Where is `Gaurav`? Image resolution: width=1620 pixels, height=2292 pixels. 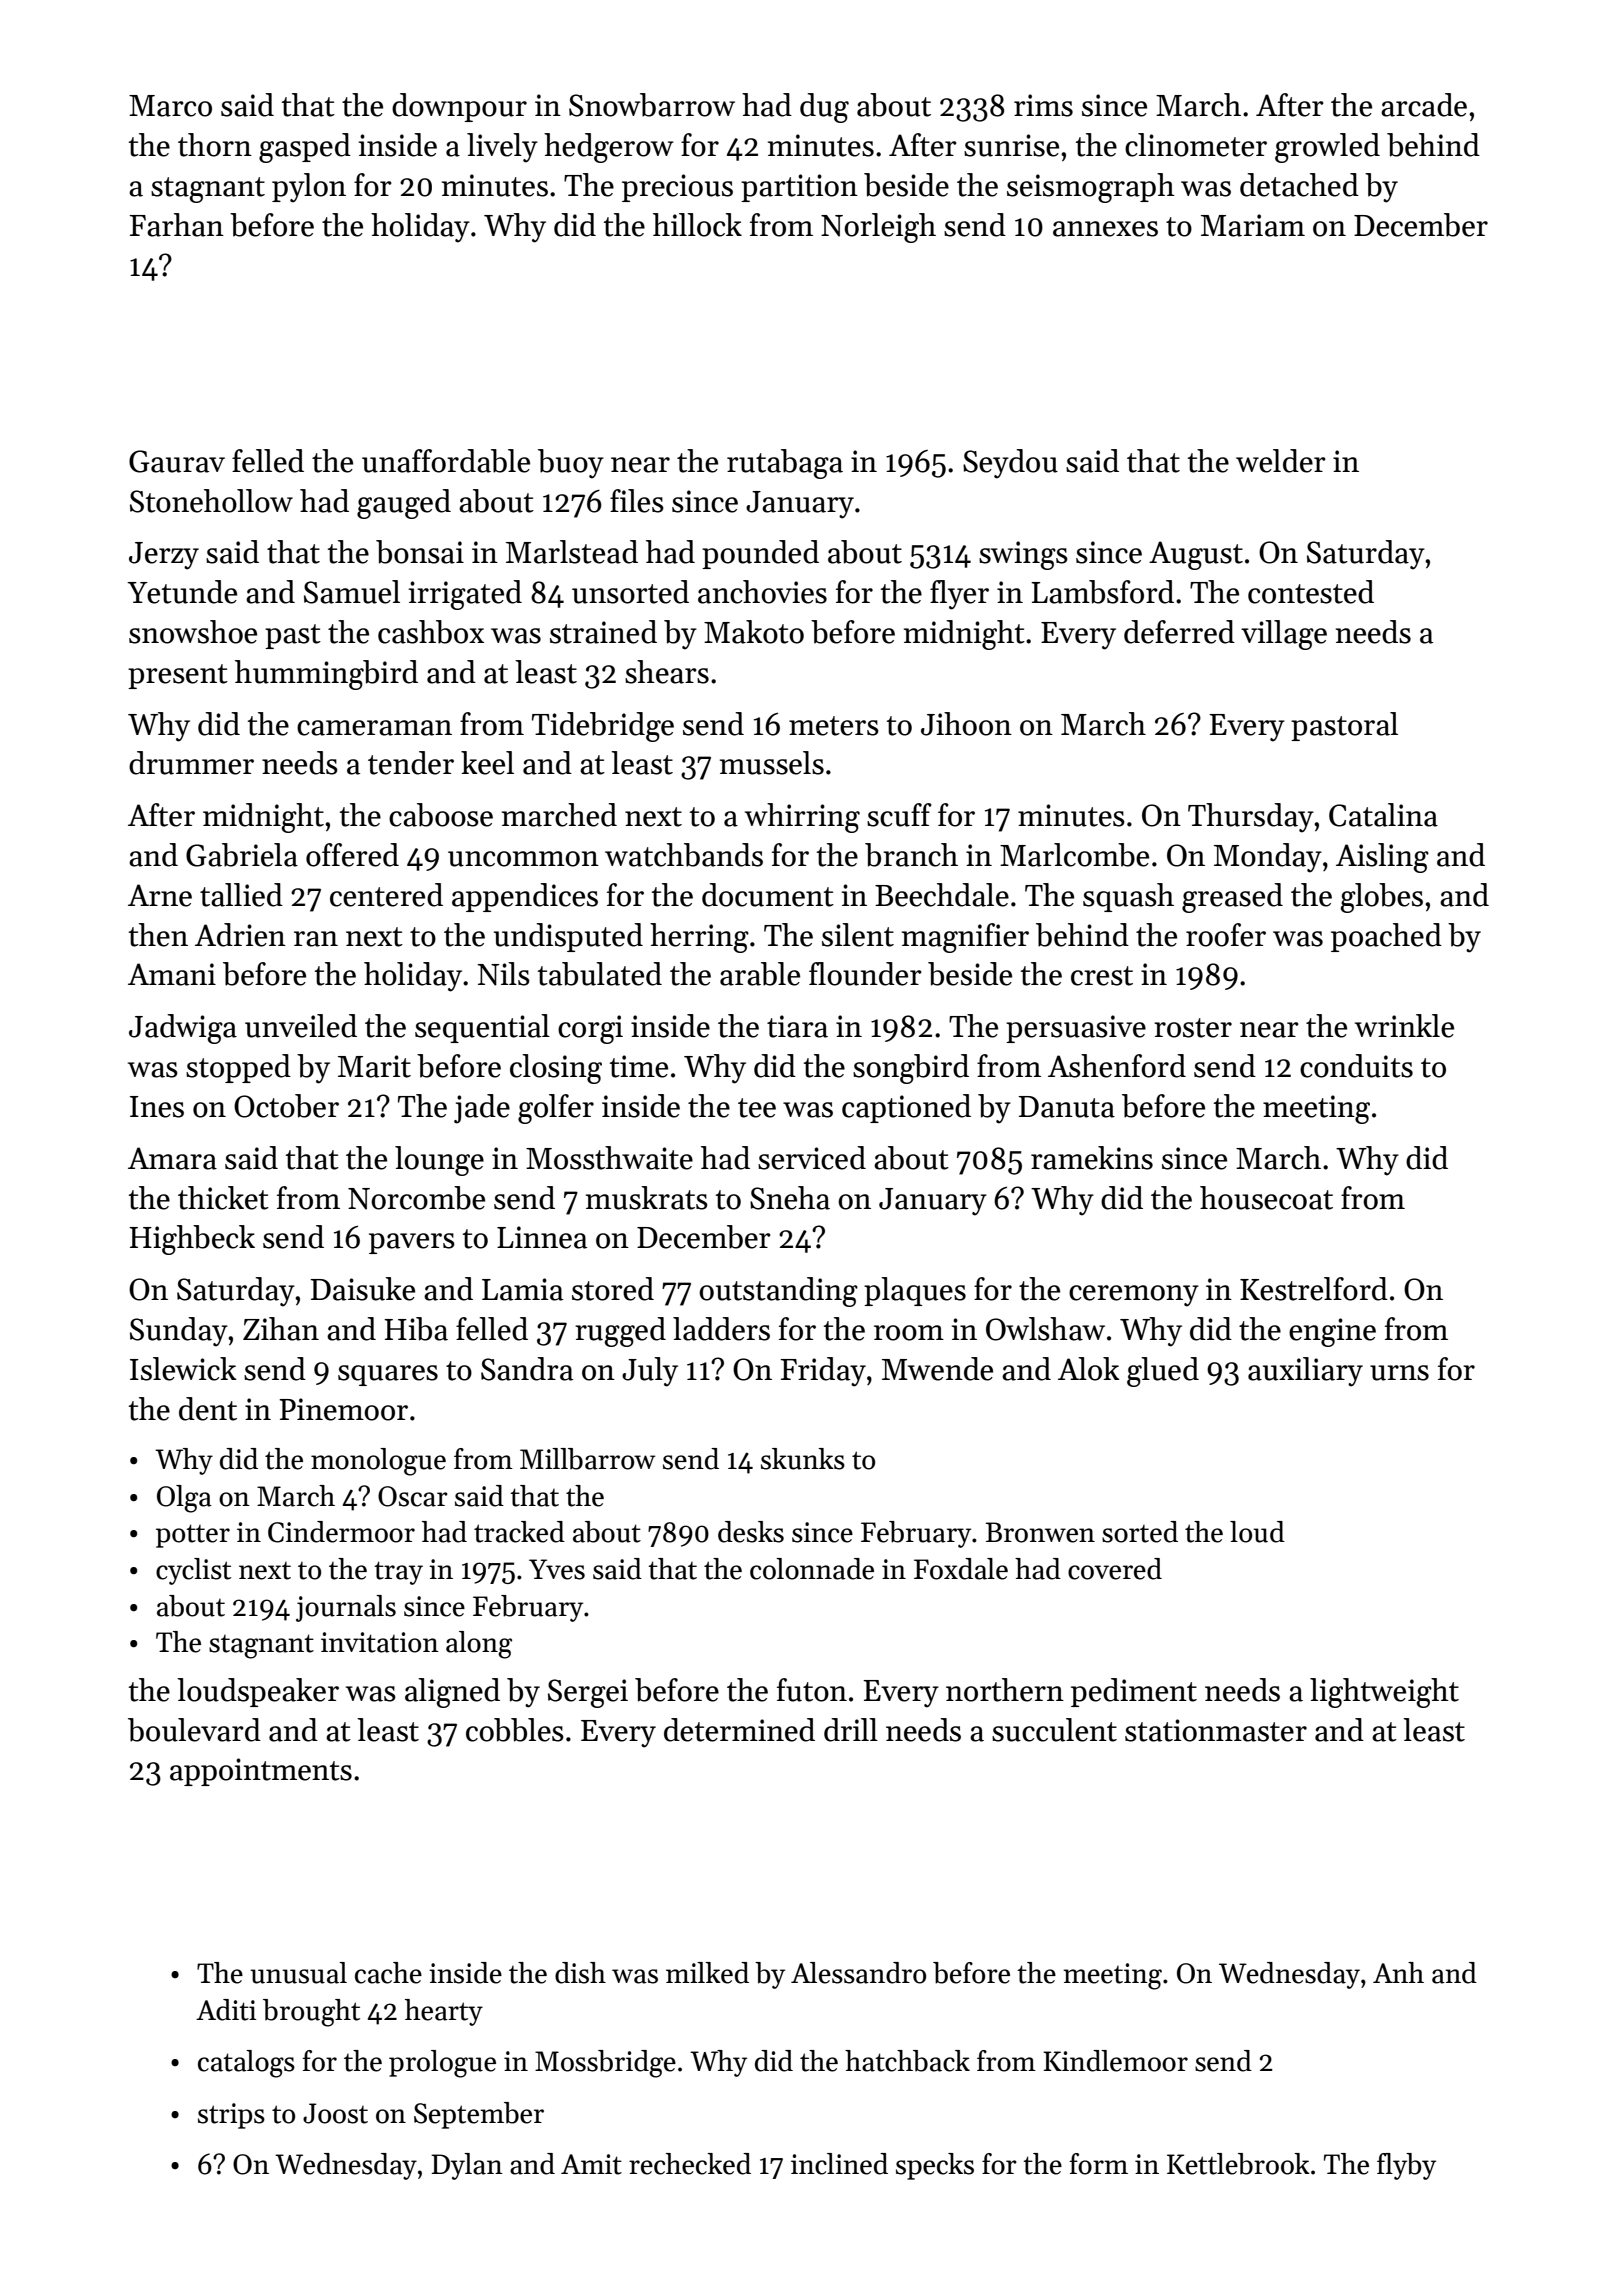 Gaurav is located at coordinates (177, 461).
